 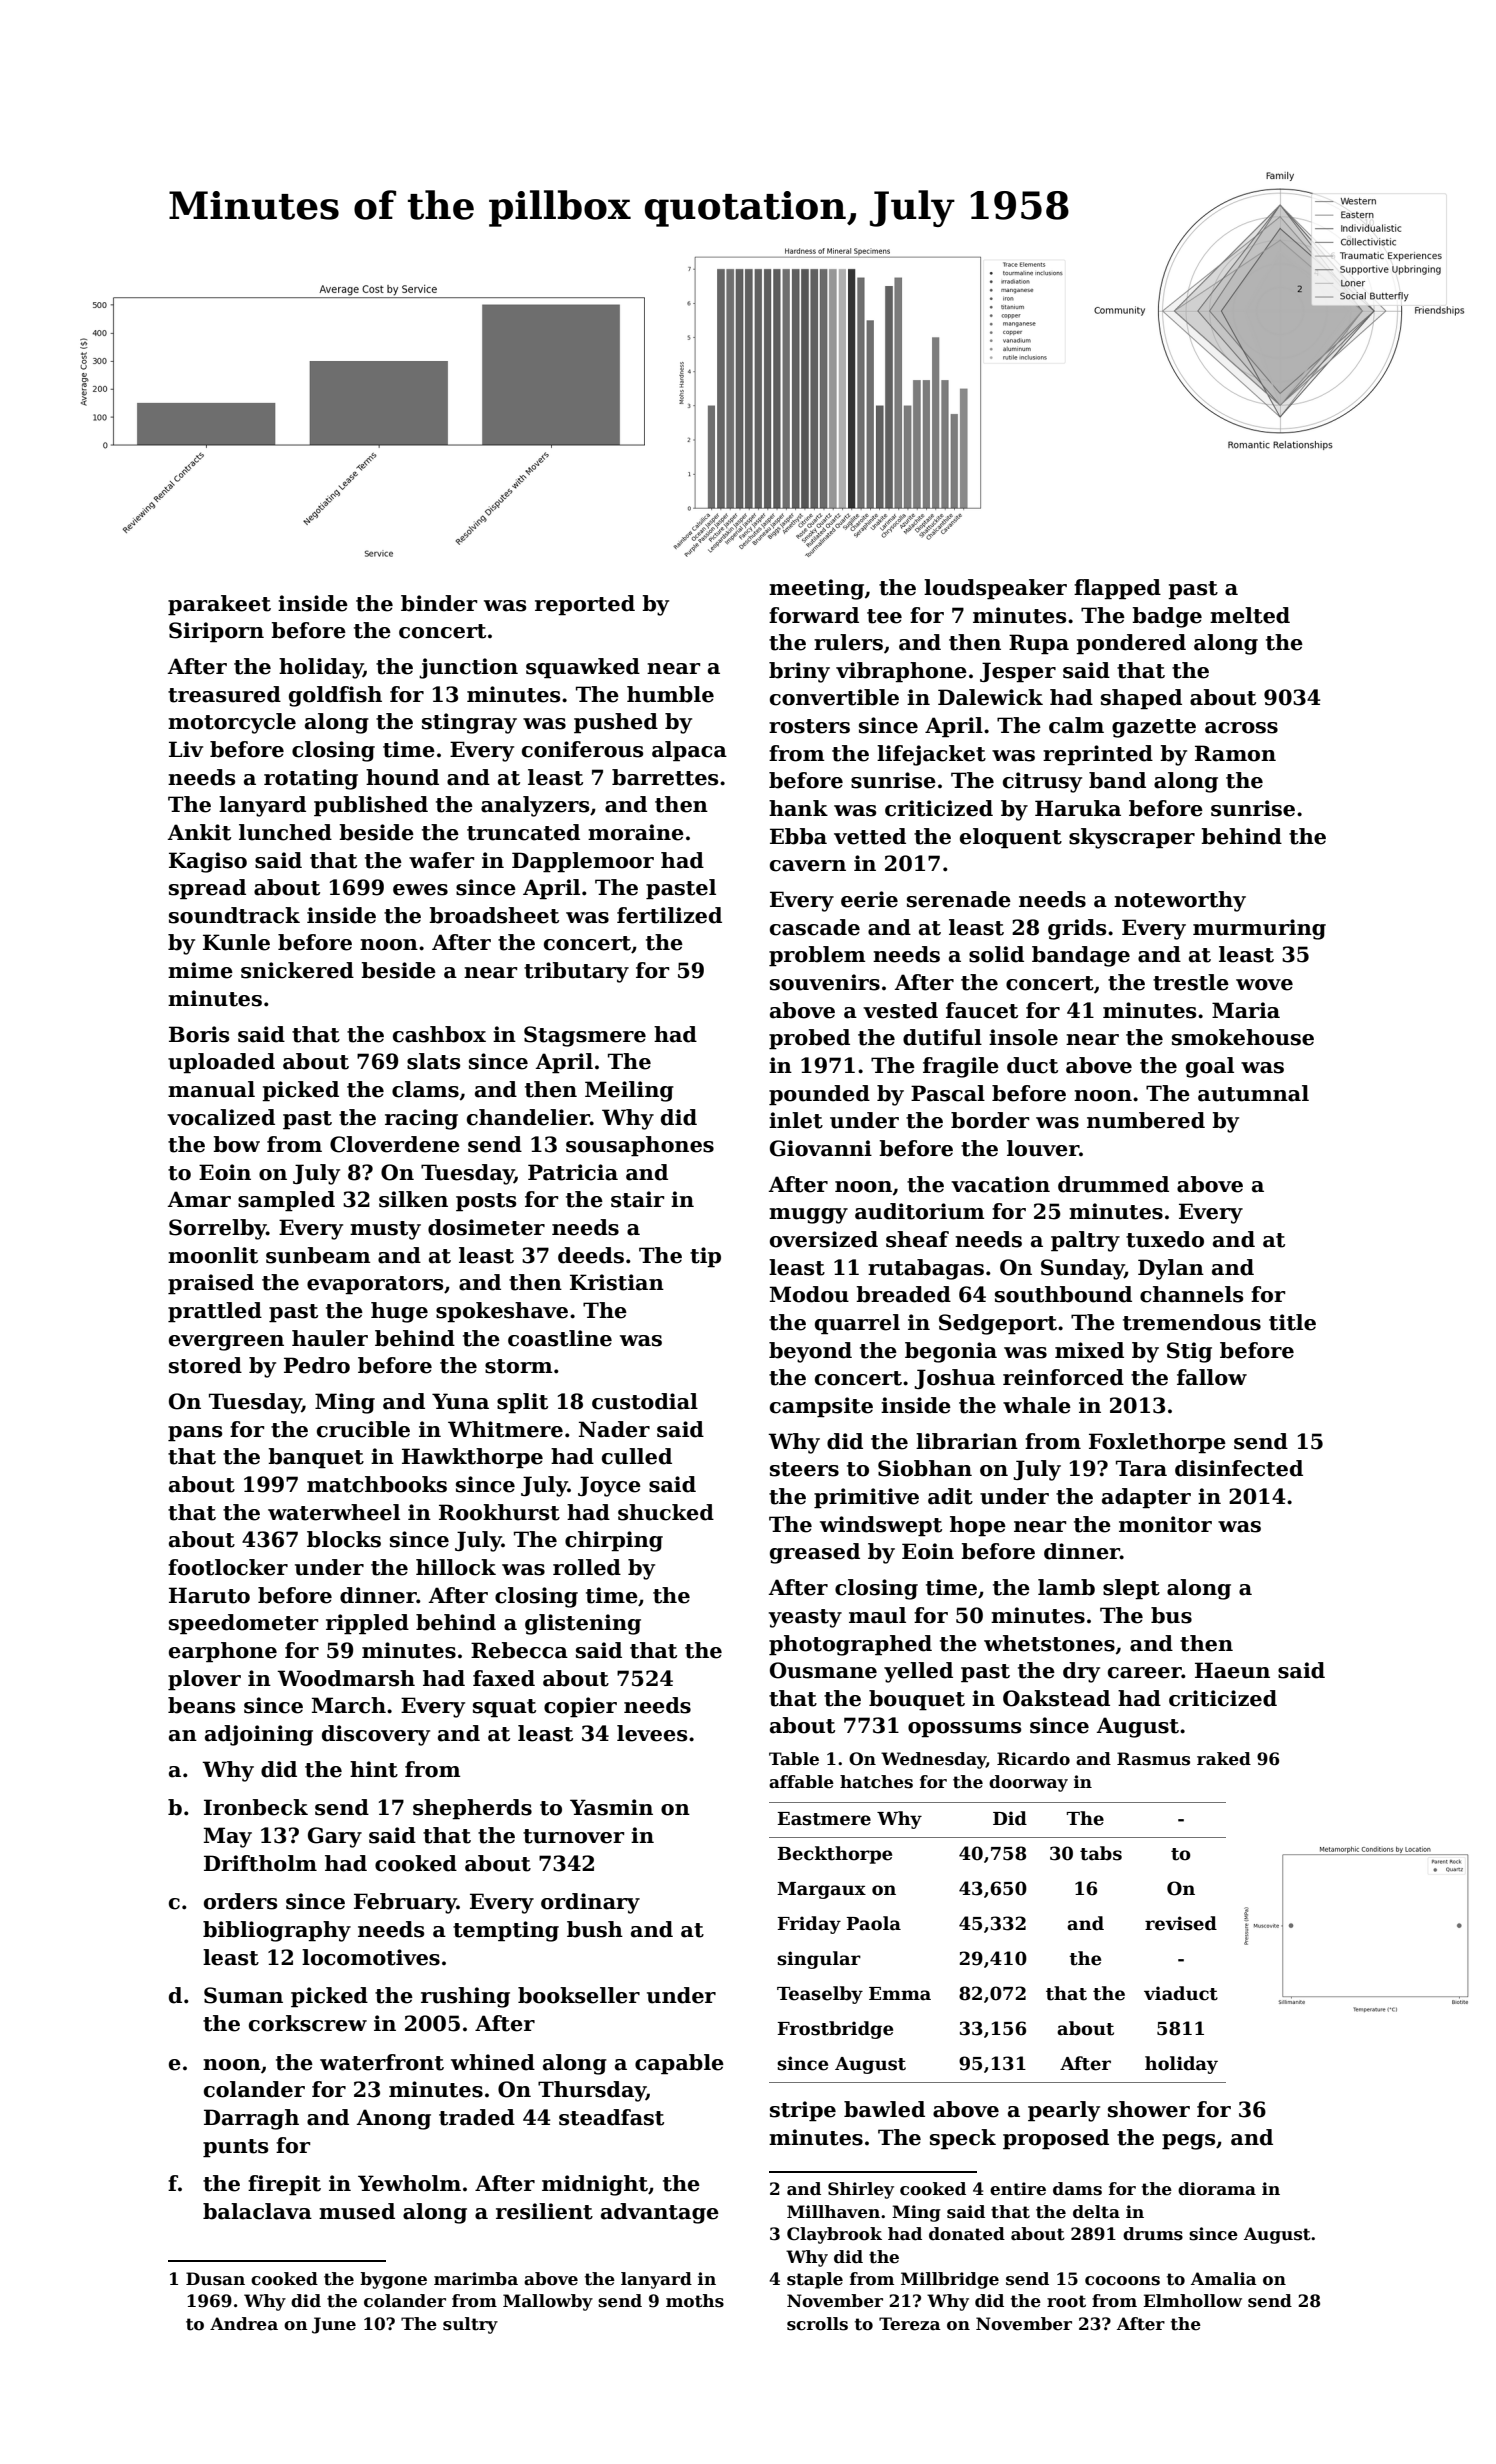 What do you see at coordinates (228, 1567) in the screenshot?
I see `footlocker` at bounding box center [228, 1567].
